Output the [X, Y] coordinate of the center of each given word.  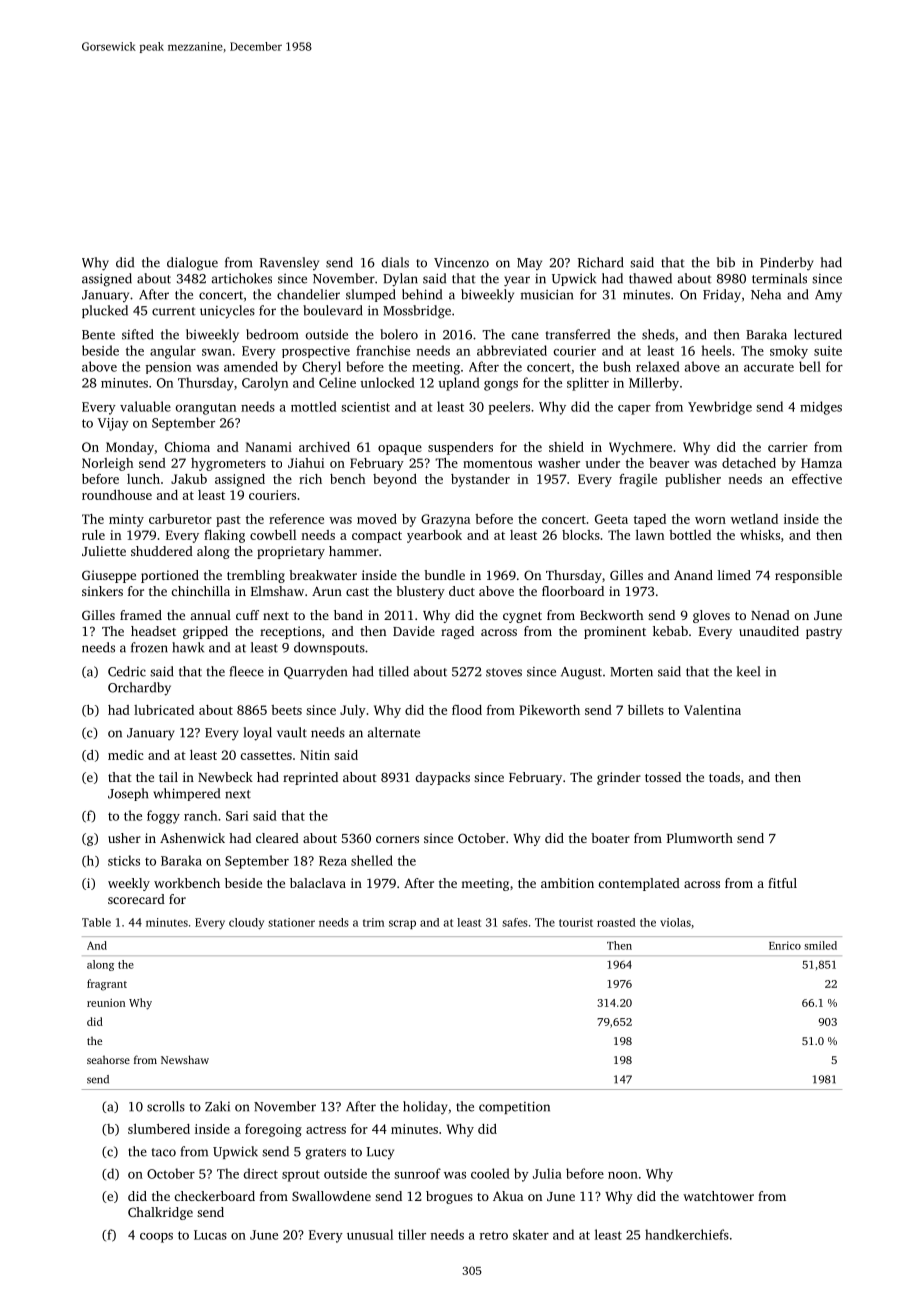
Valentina [712, 710]
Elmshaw [277, 591]
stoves [504, 672]
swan [217, 352]
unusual [370, 1234]
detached [749, 463]
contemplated [639, 884]
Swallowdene [331, 1196]
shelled [372, 860]
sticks [124, 860]
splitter [588, 384]
